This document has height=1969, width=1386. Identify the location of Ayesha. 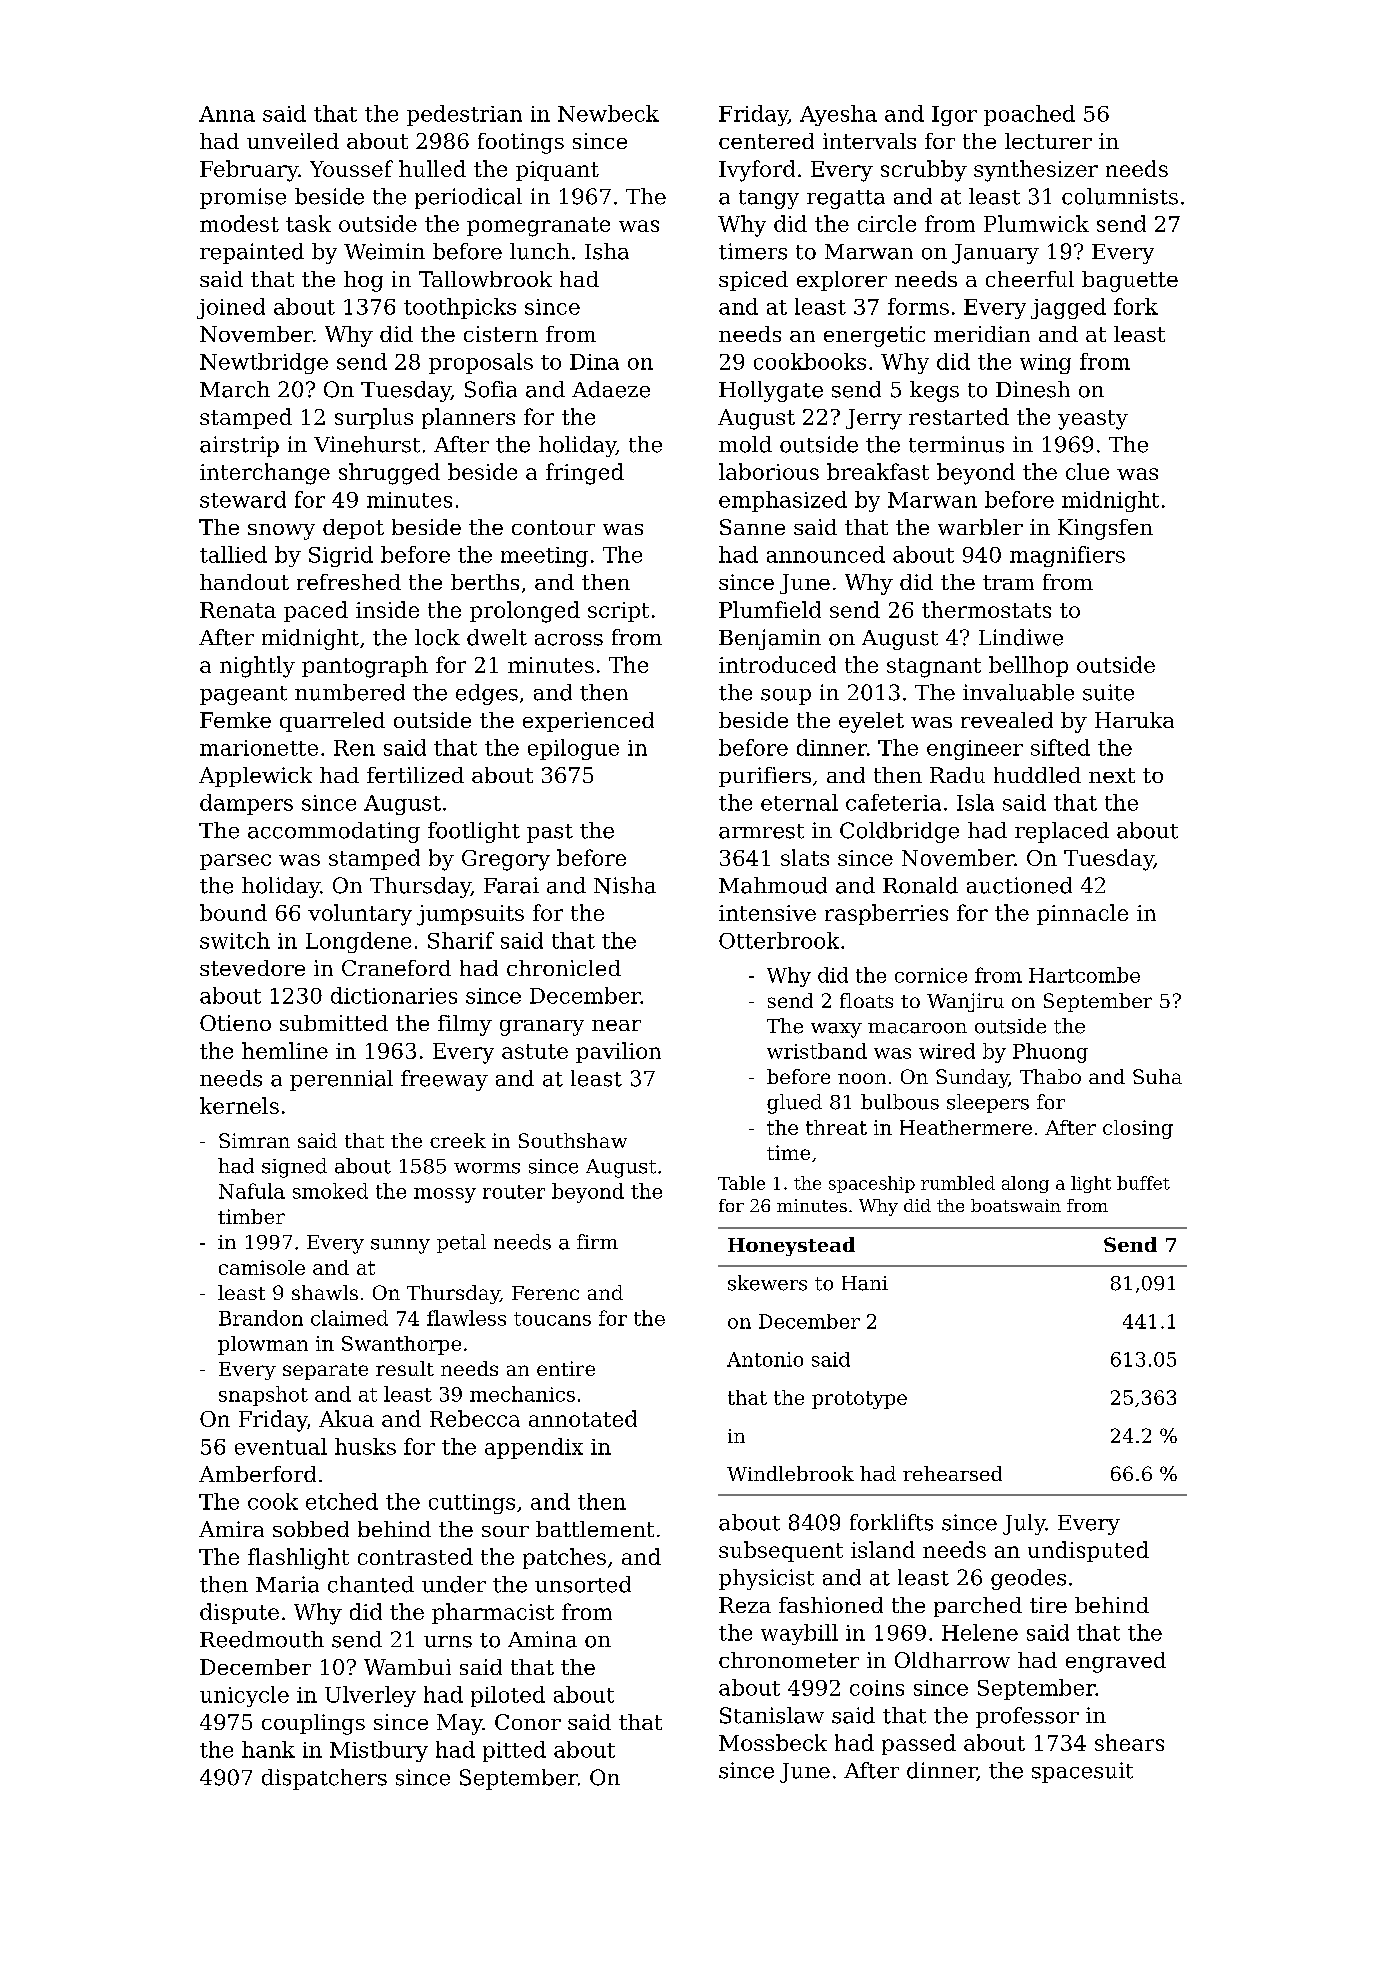
(838, 115).
